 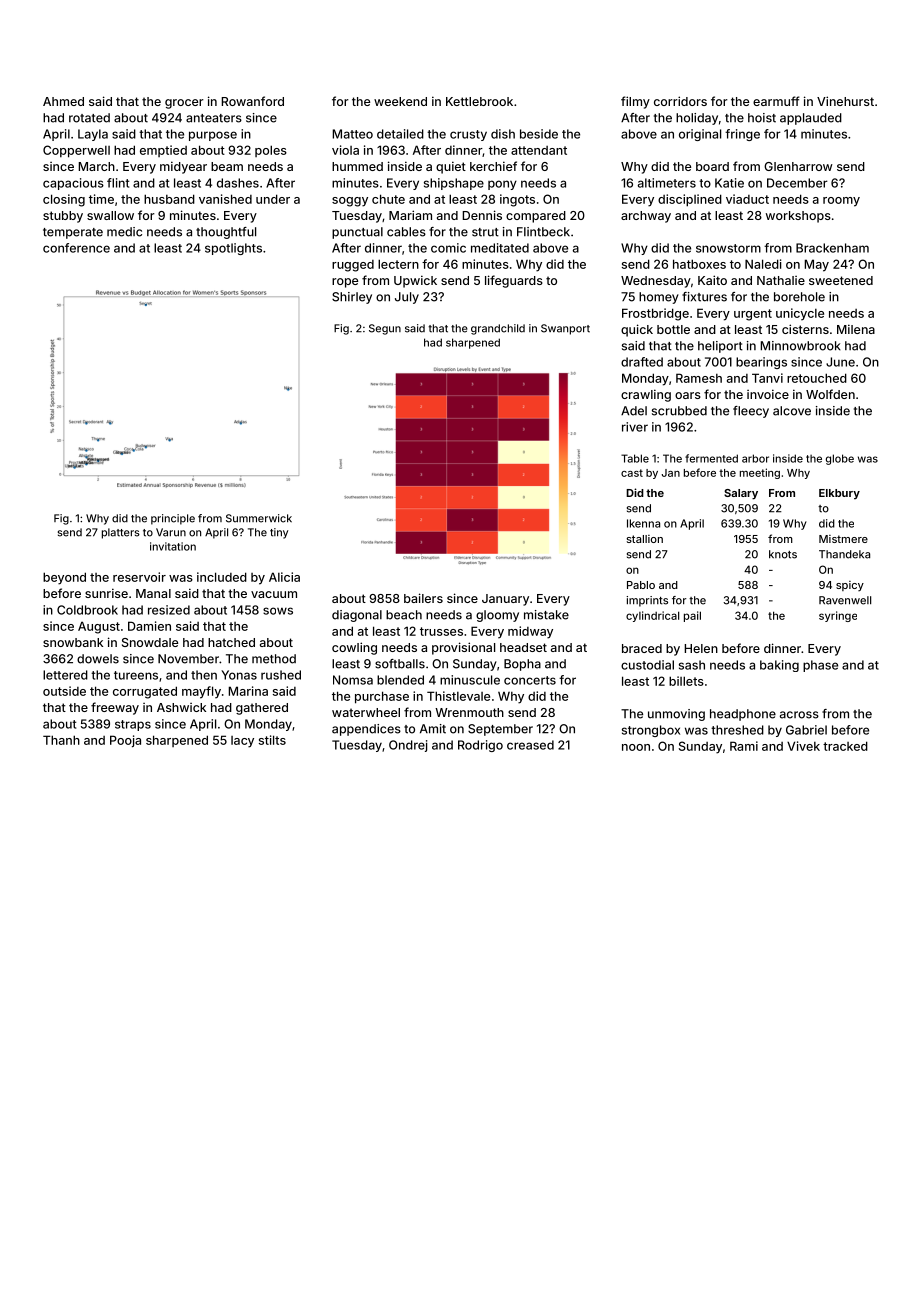 I want to click on meditated, so click(x=500, y=248).
